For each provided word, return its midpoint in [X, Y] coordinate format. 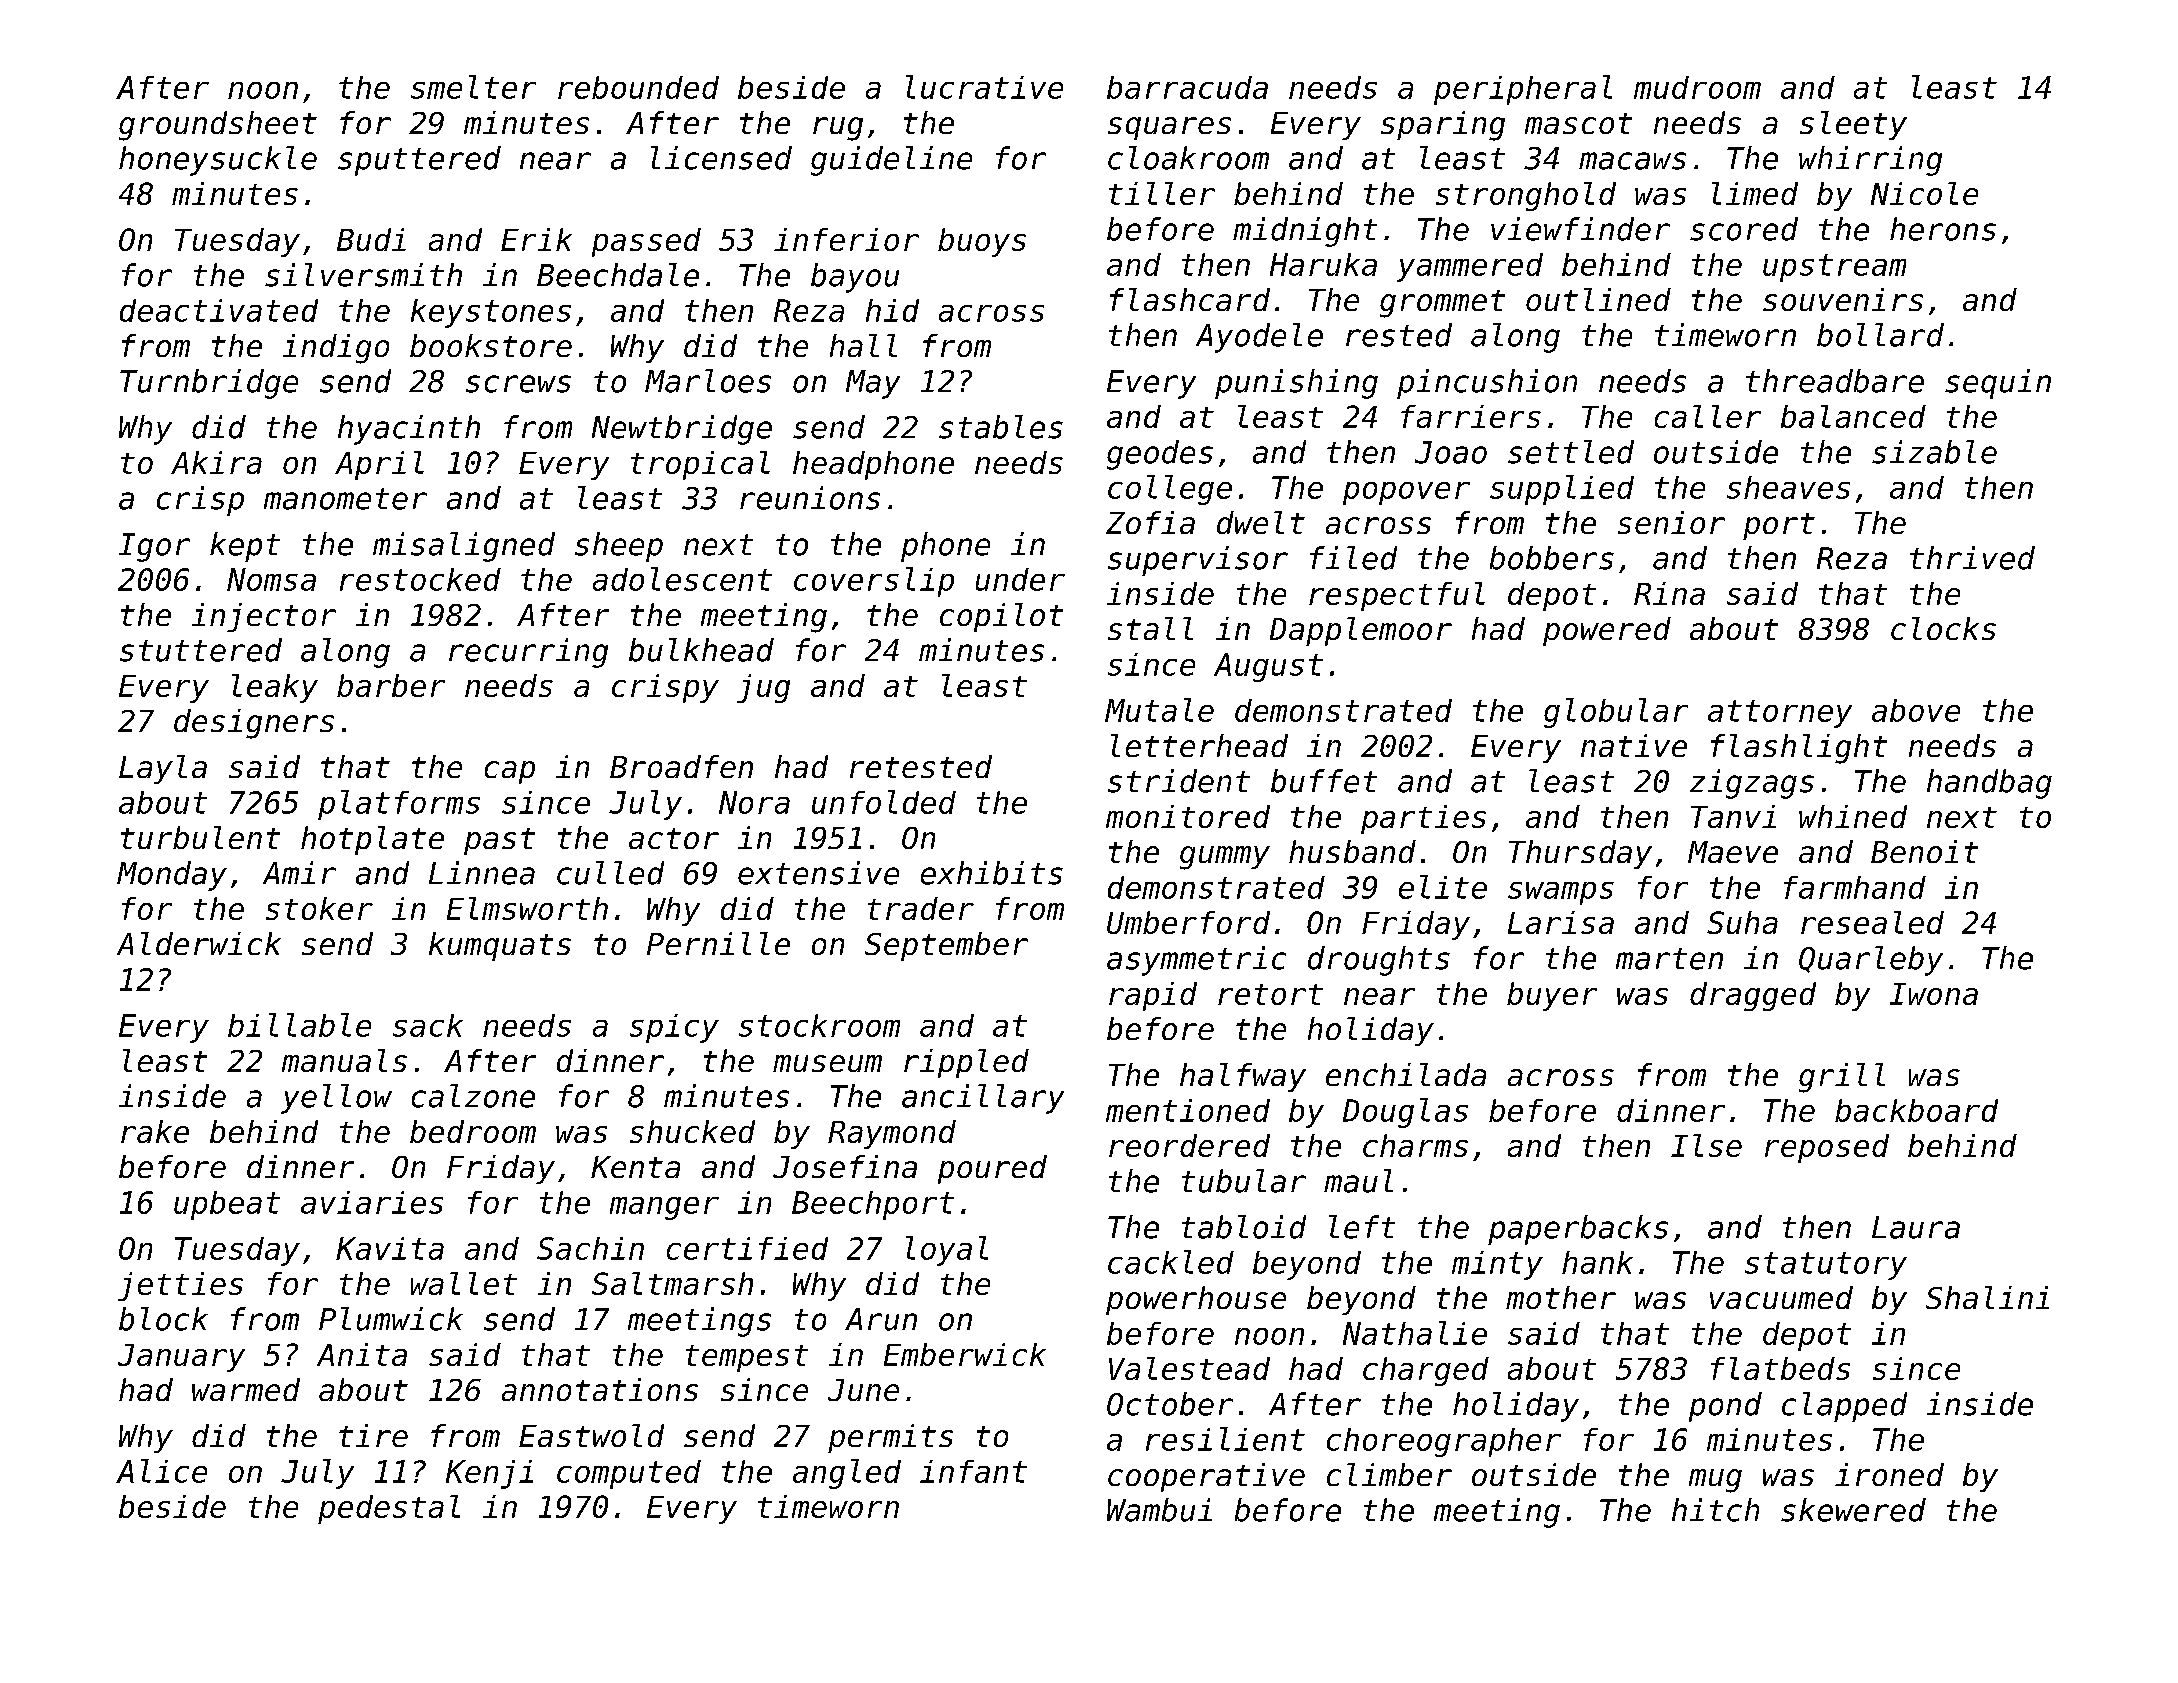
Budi [371, 239]
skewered [1853, 1510]
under [1020, 579]
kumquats [500, 946]
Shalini [1987, 1297]
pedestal [389, 1509]
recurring [528, 653]
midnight [1305, 232]
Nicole [1924, 193]
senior [1671, 522]
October [1170, 1404]
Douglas [1405, 1113]
